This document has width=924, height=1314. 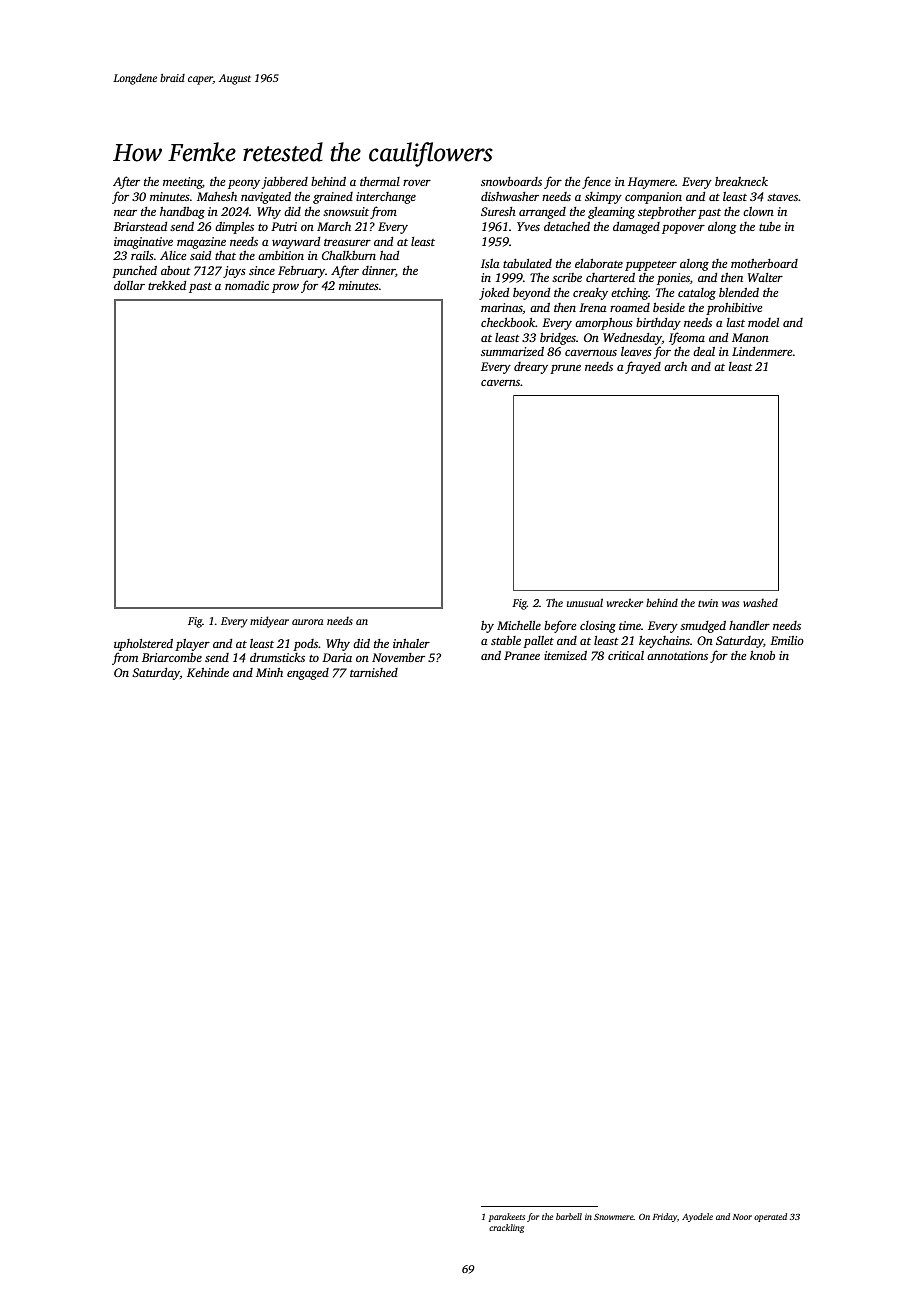 What do you see at coordinates (506, 1228) in the document?
I see `crackling` at bounding box center [506, 1228].
